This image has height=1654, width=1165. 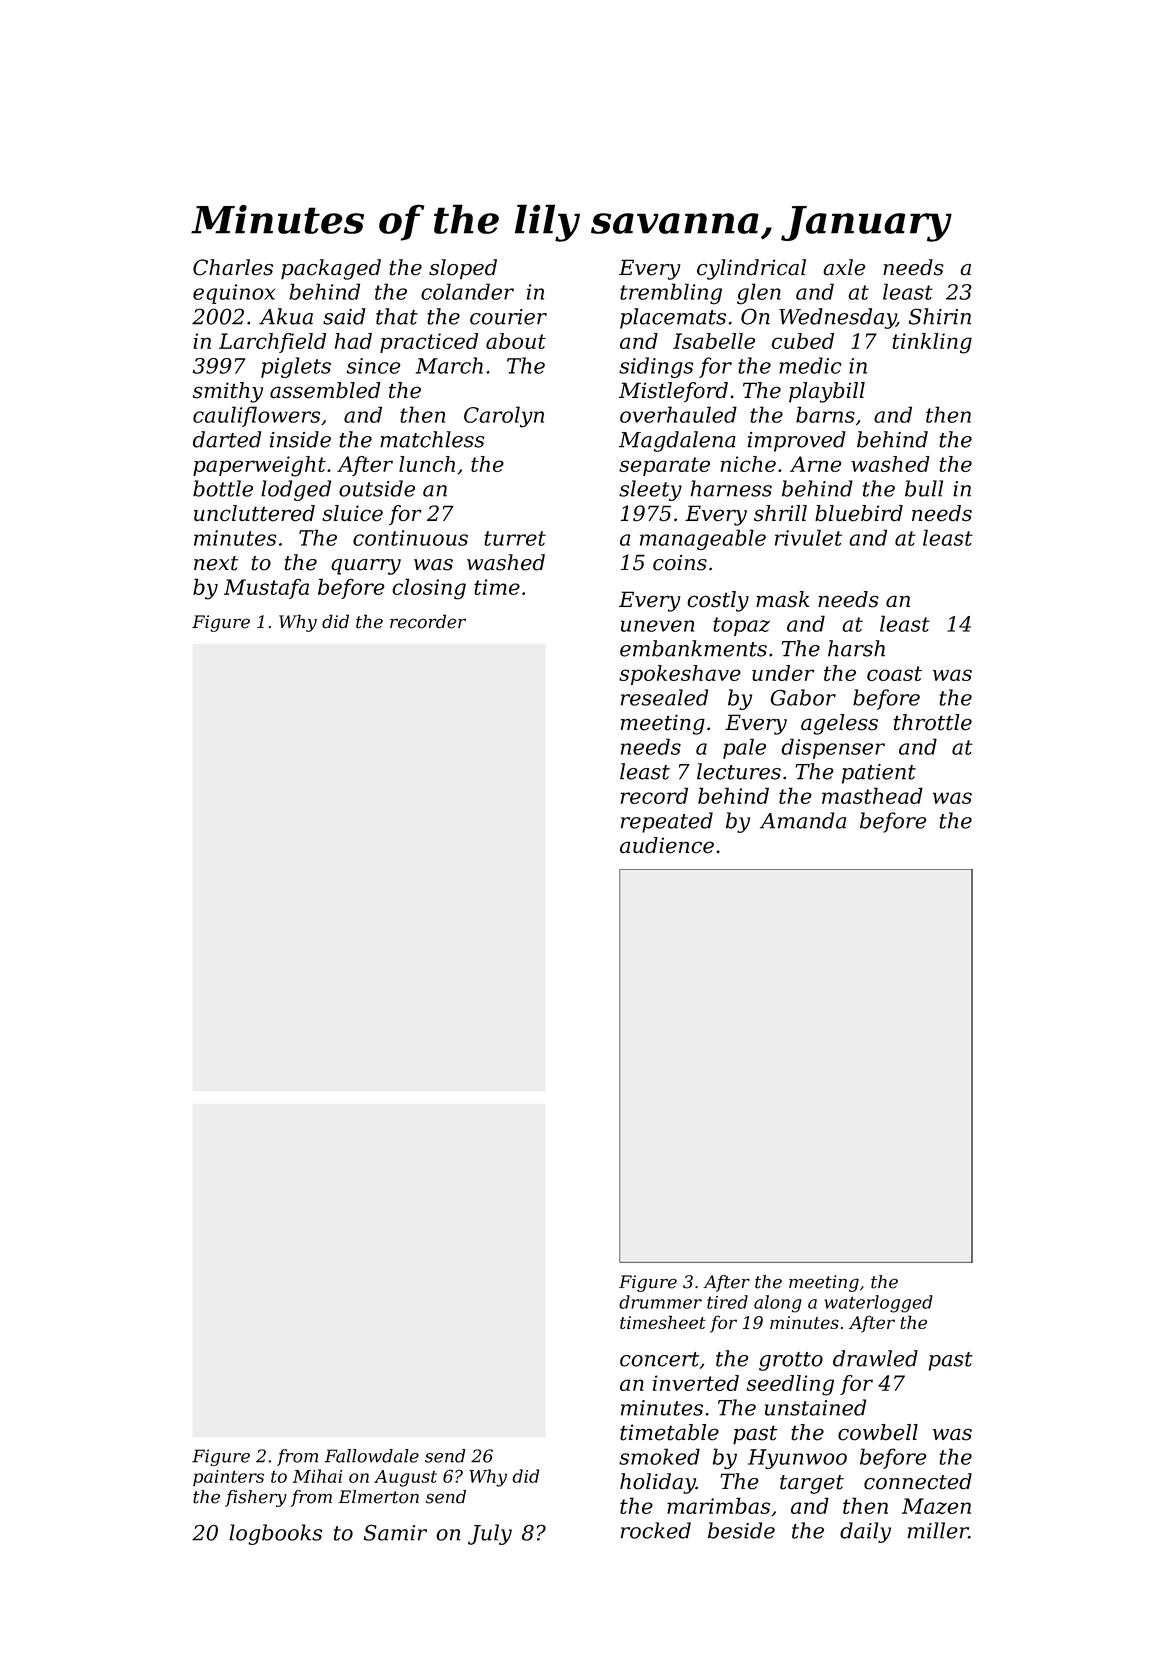 What do you see at coordinates (803, 697) in the image?
I see `Gabor` at bounding box center [803, 697].
